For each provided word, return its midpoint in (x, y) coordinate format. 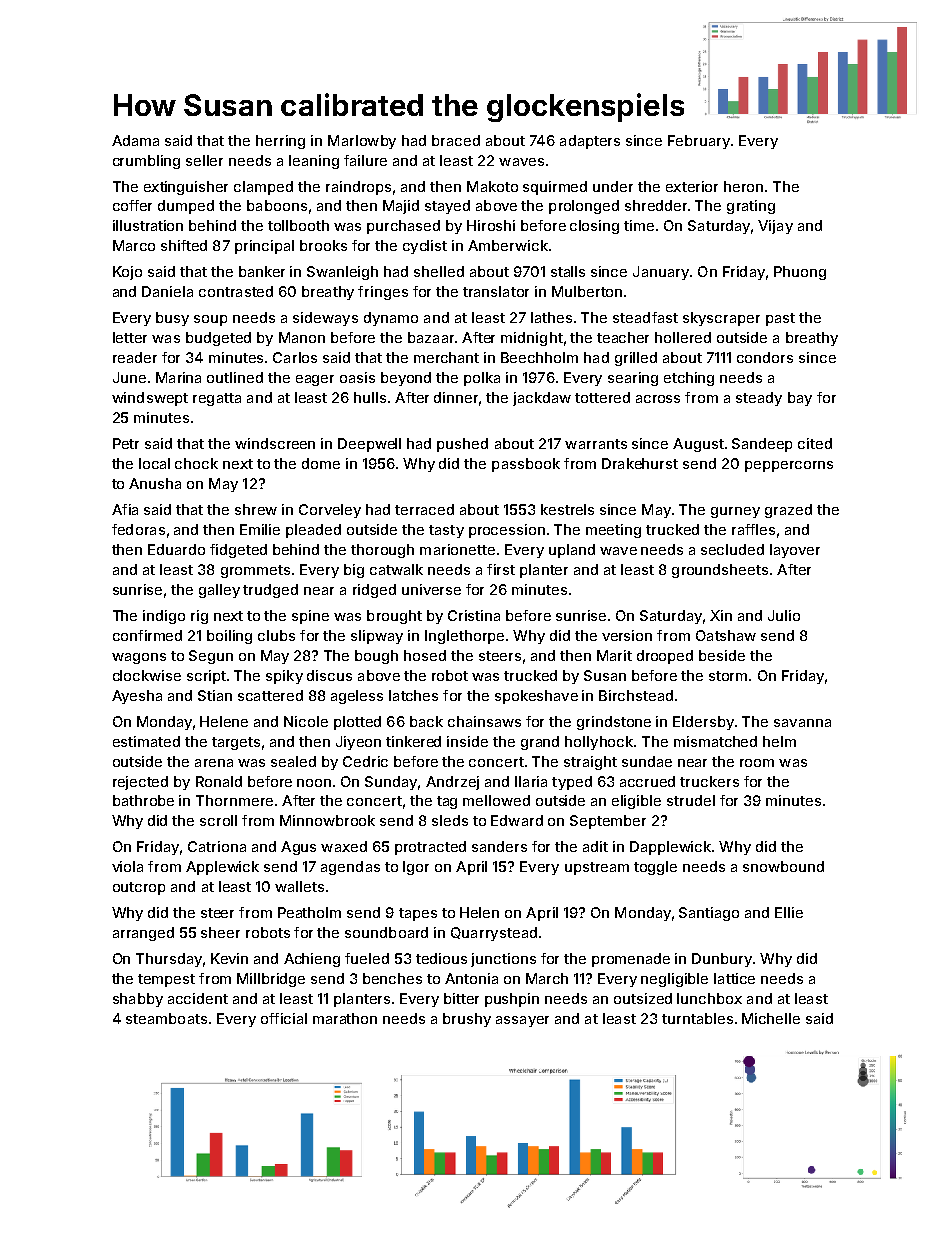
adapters (590, 142)
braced (456, 140)
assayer (522, 1021)
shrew (256, 509)
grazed (788, 511)
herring (280, 142)
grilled (636, 359)
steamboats (166, 1018)
